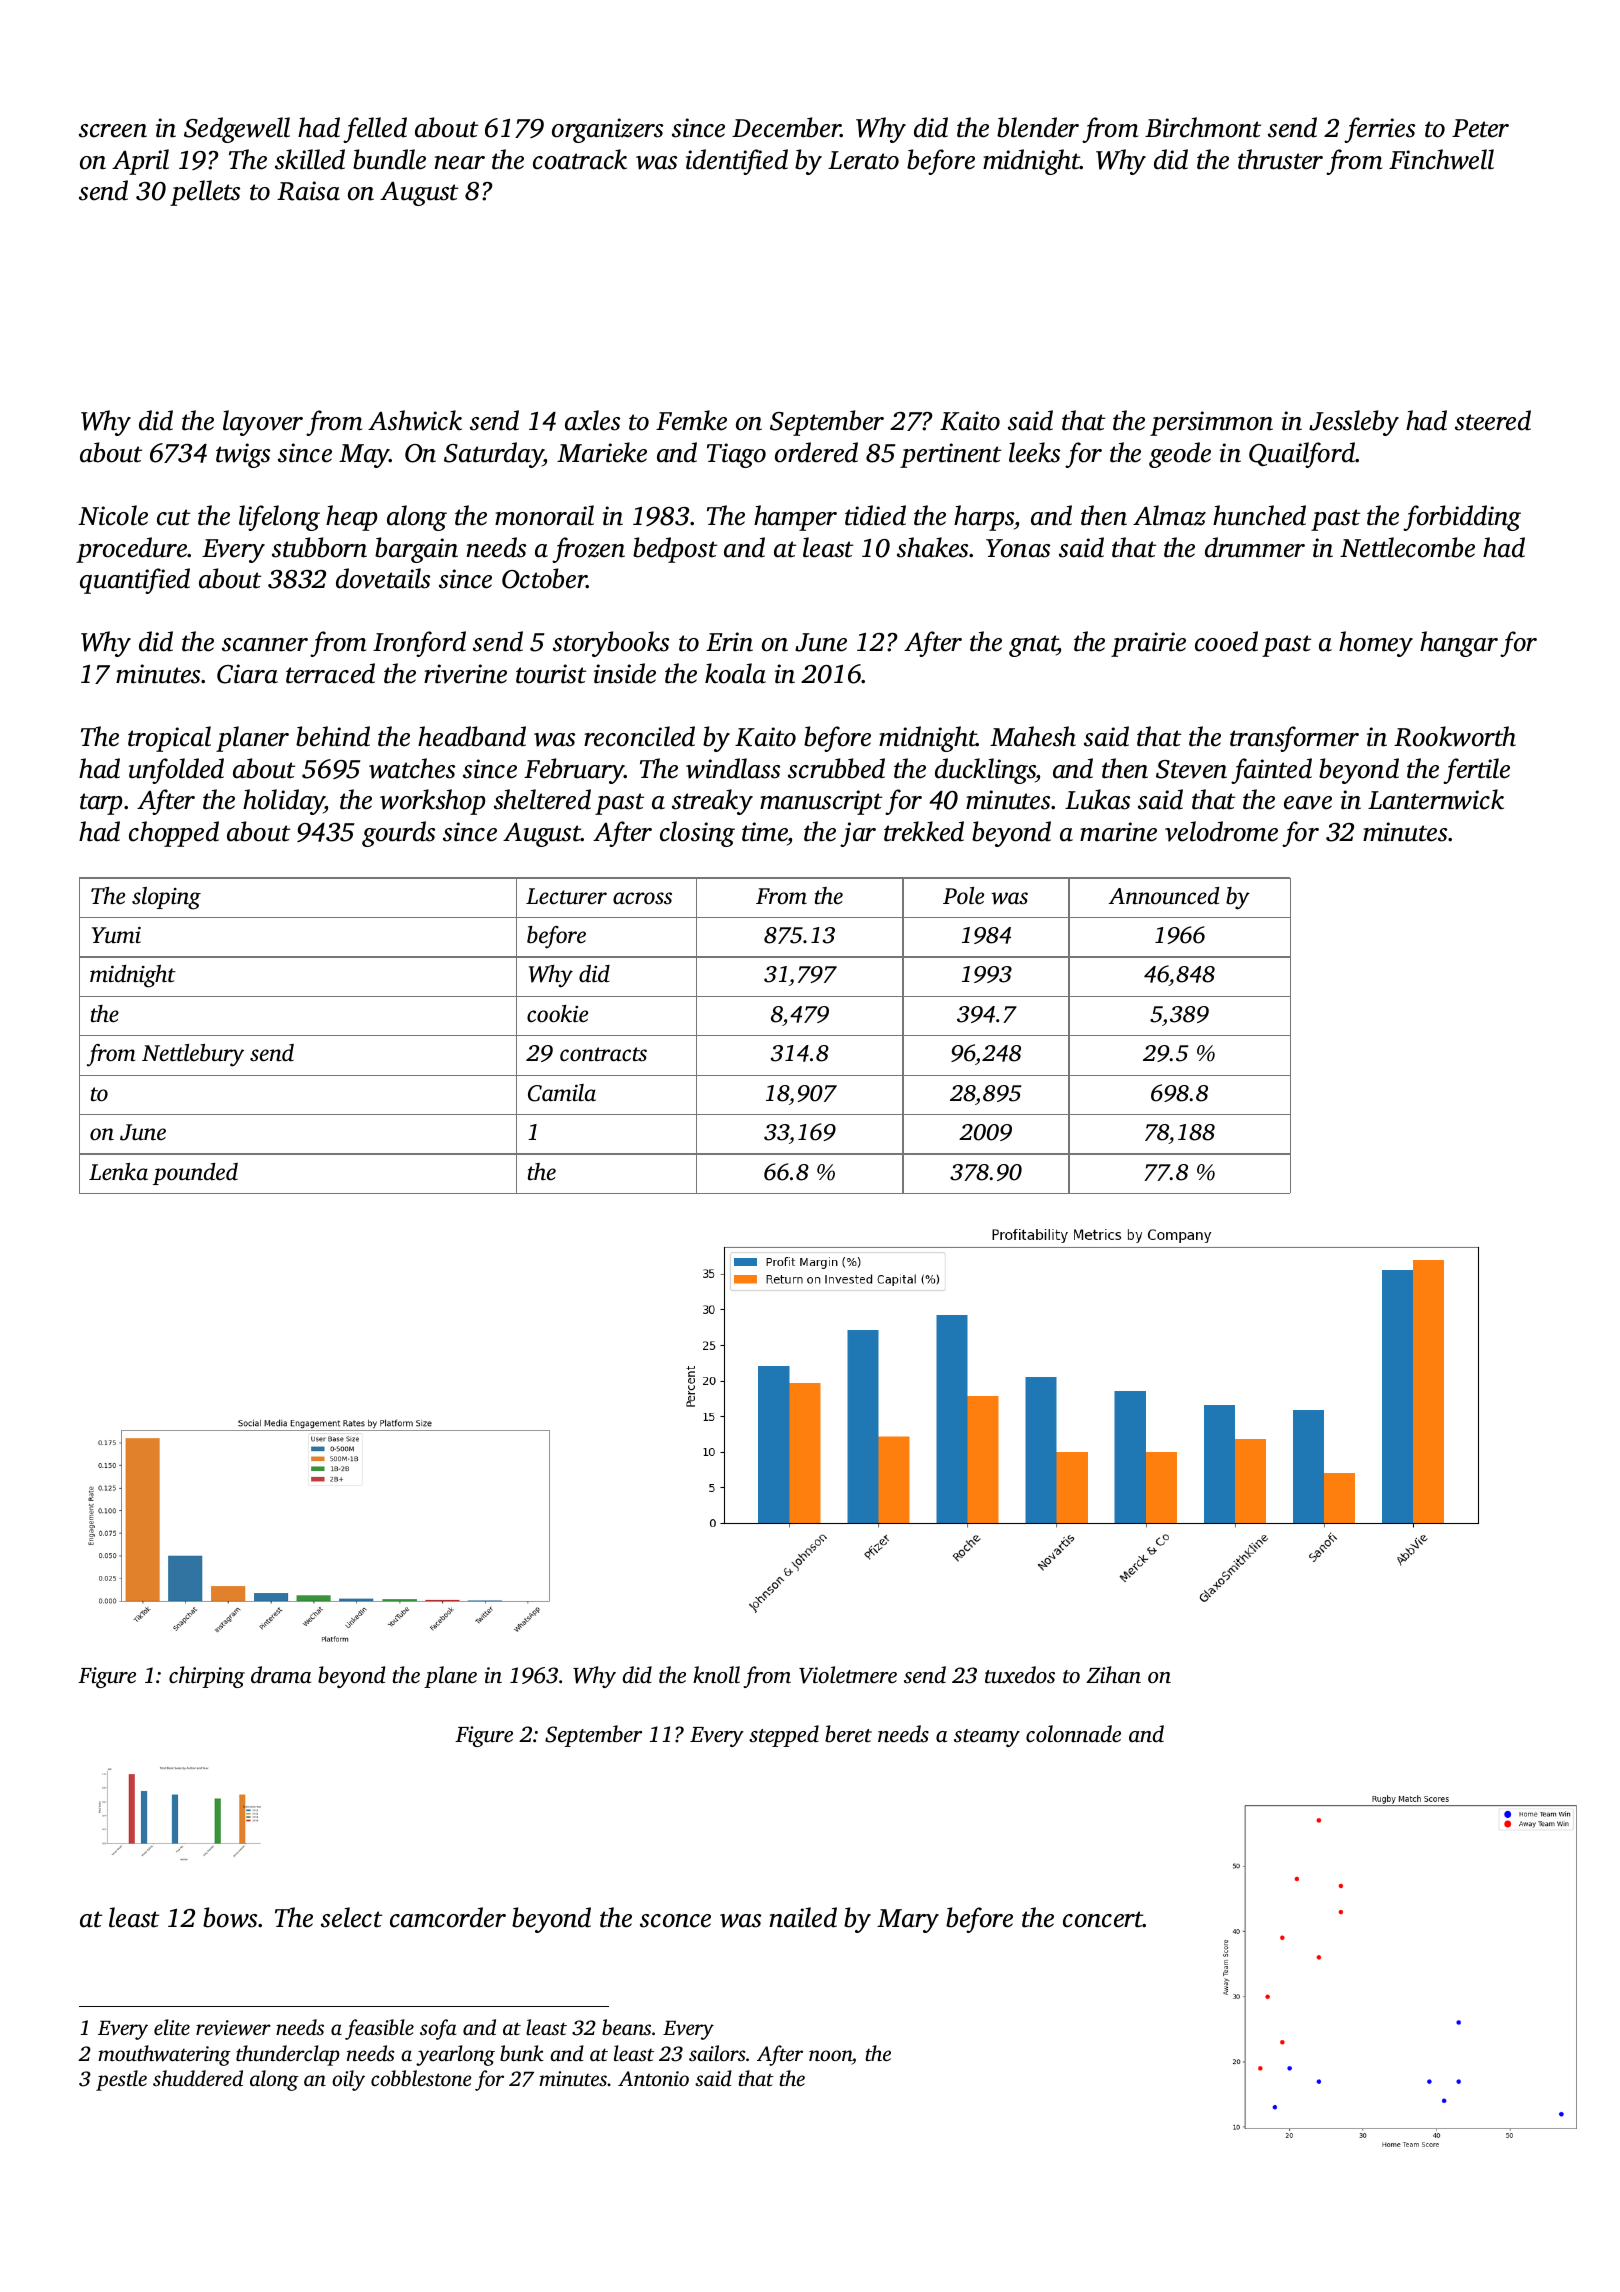 This page has height=2292, width=1620. I want to click on Quailford, so click(1302, 455).
